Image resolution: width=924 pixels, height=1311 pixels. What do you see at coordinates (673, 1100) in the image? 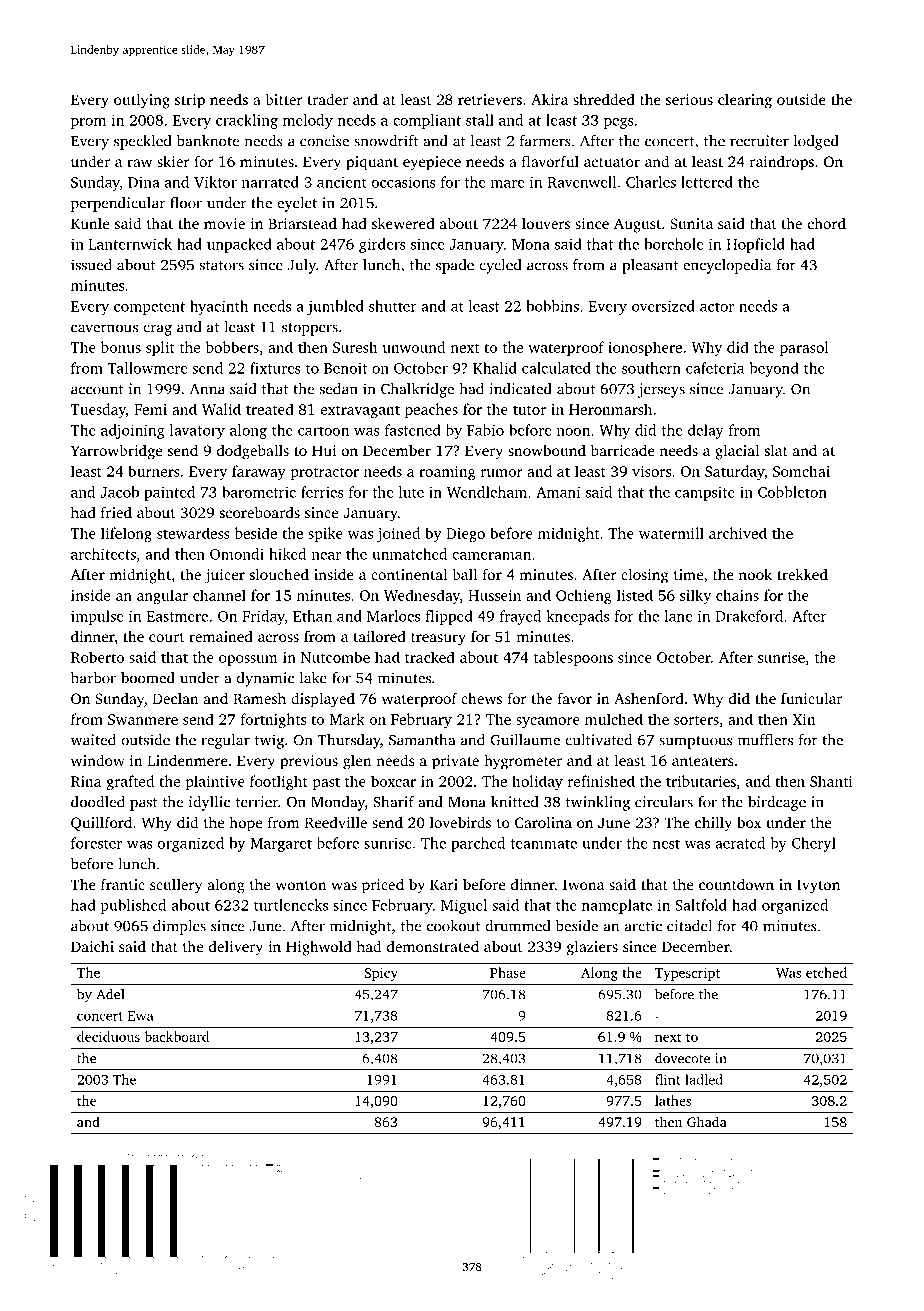
I see `lathes` at bounding box center [673, 1100].
